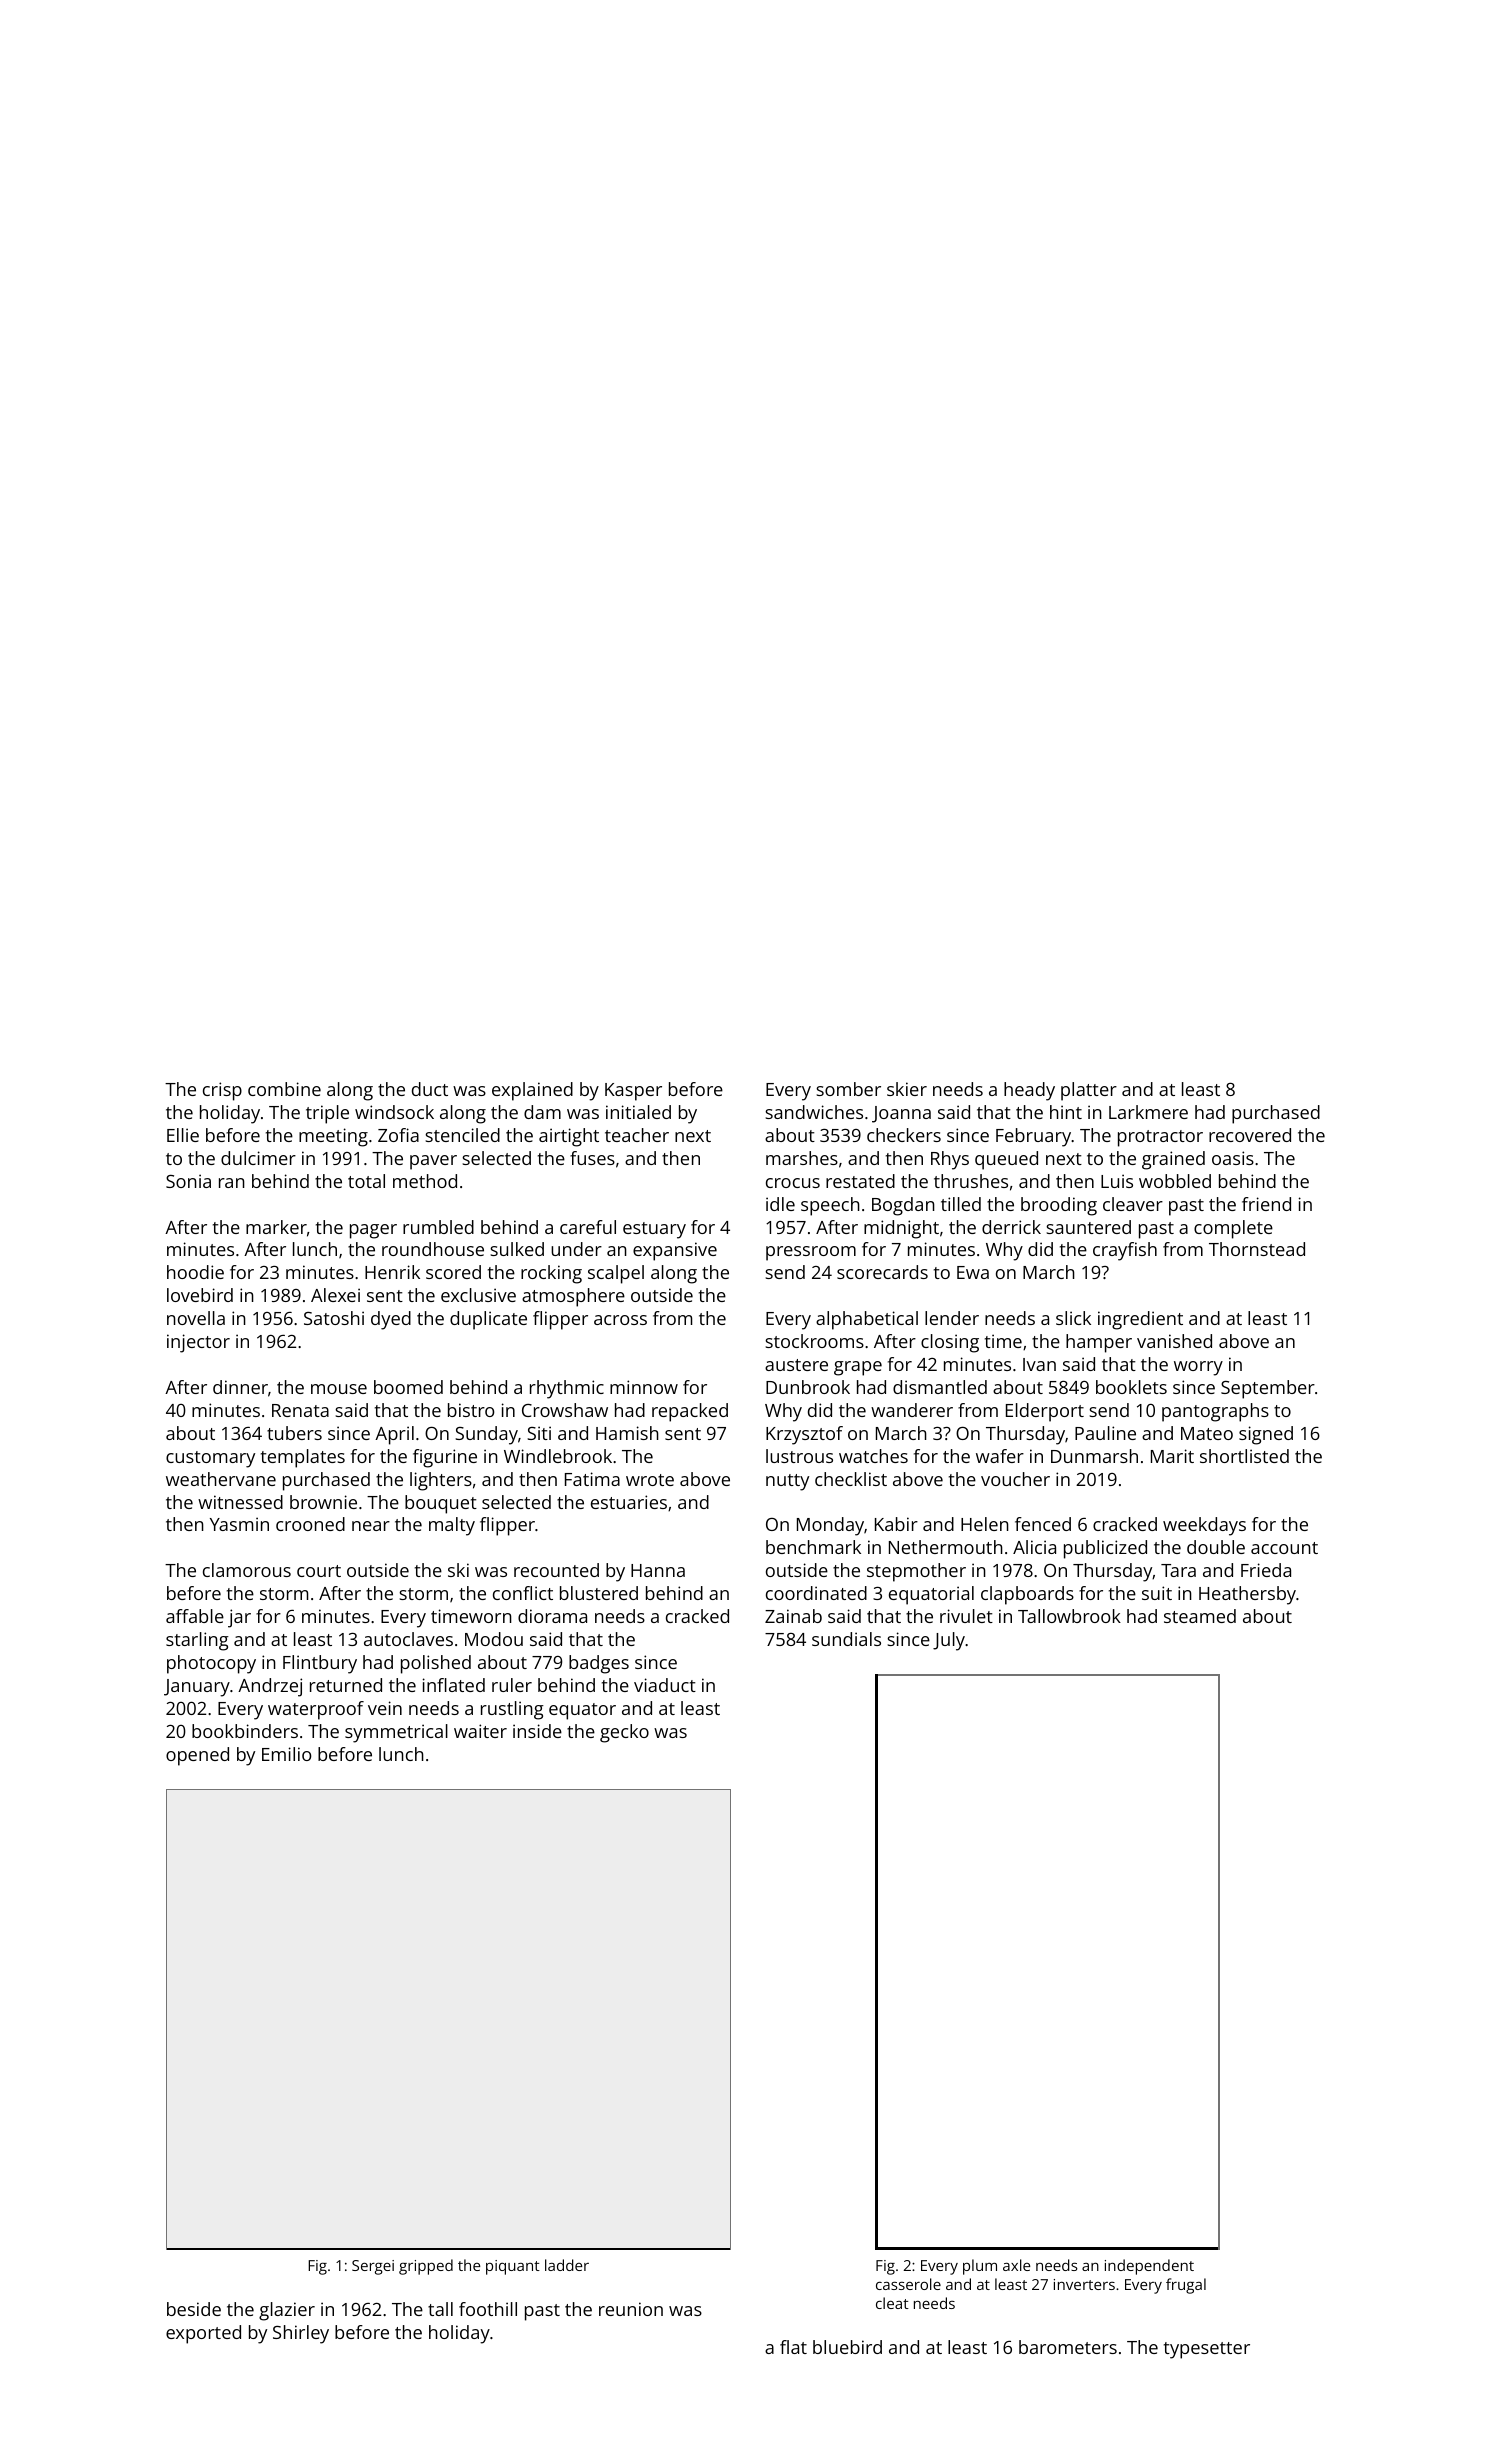 The image size is (1496, 2464). I want to click on opened, so click(197, 1756).
